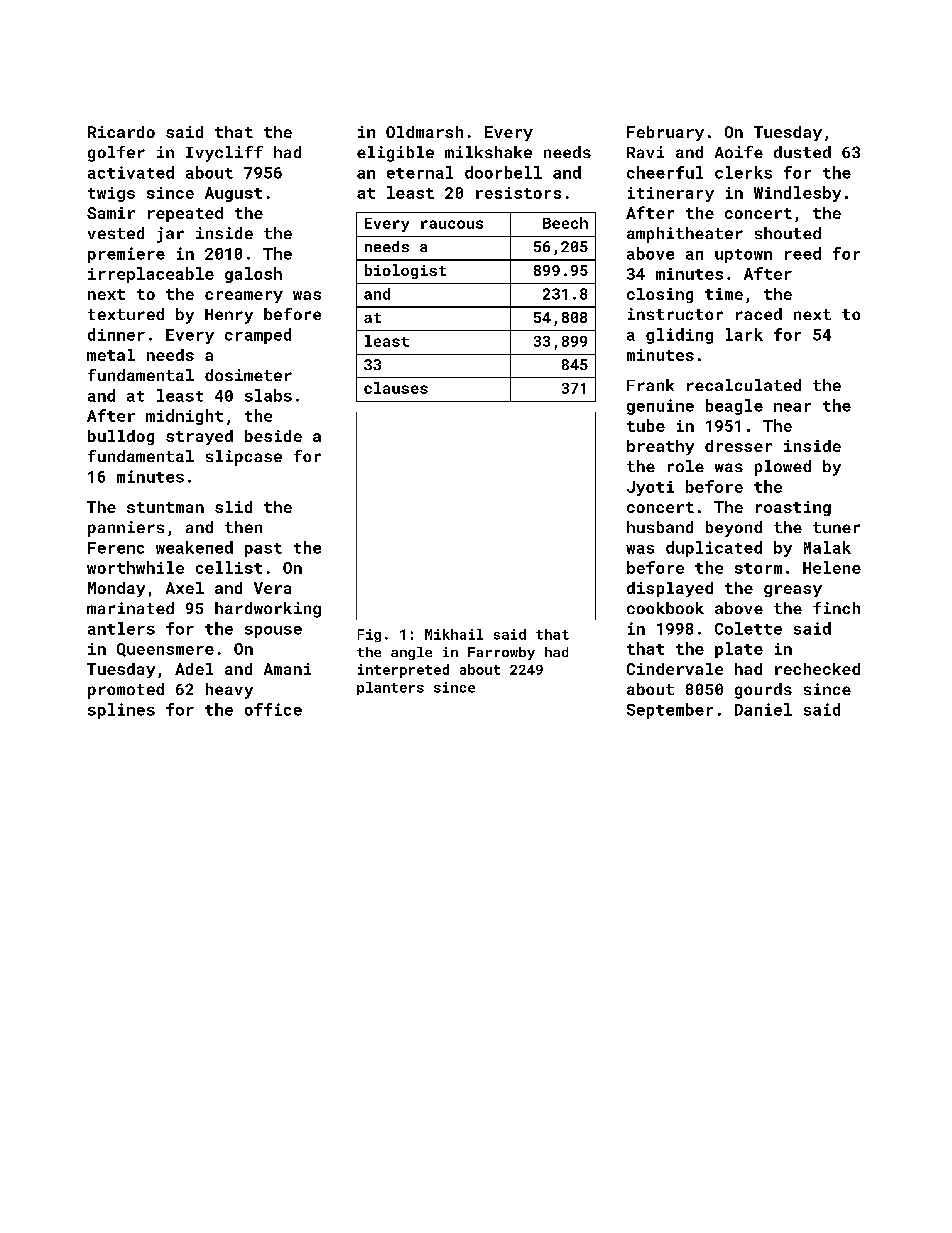  What do you see at coordinates (424, 132) in the document?
I see `Oldmarsh` at bounding box center [424, 132].
